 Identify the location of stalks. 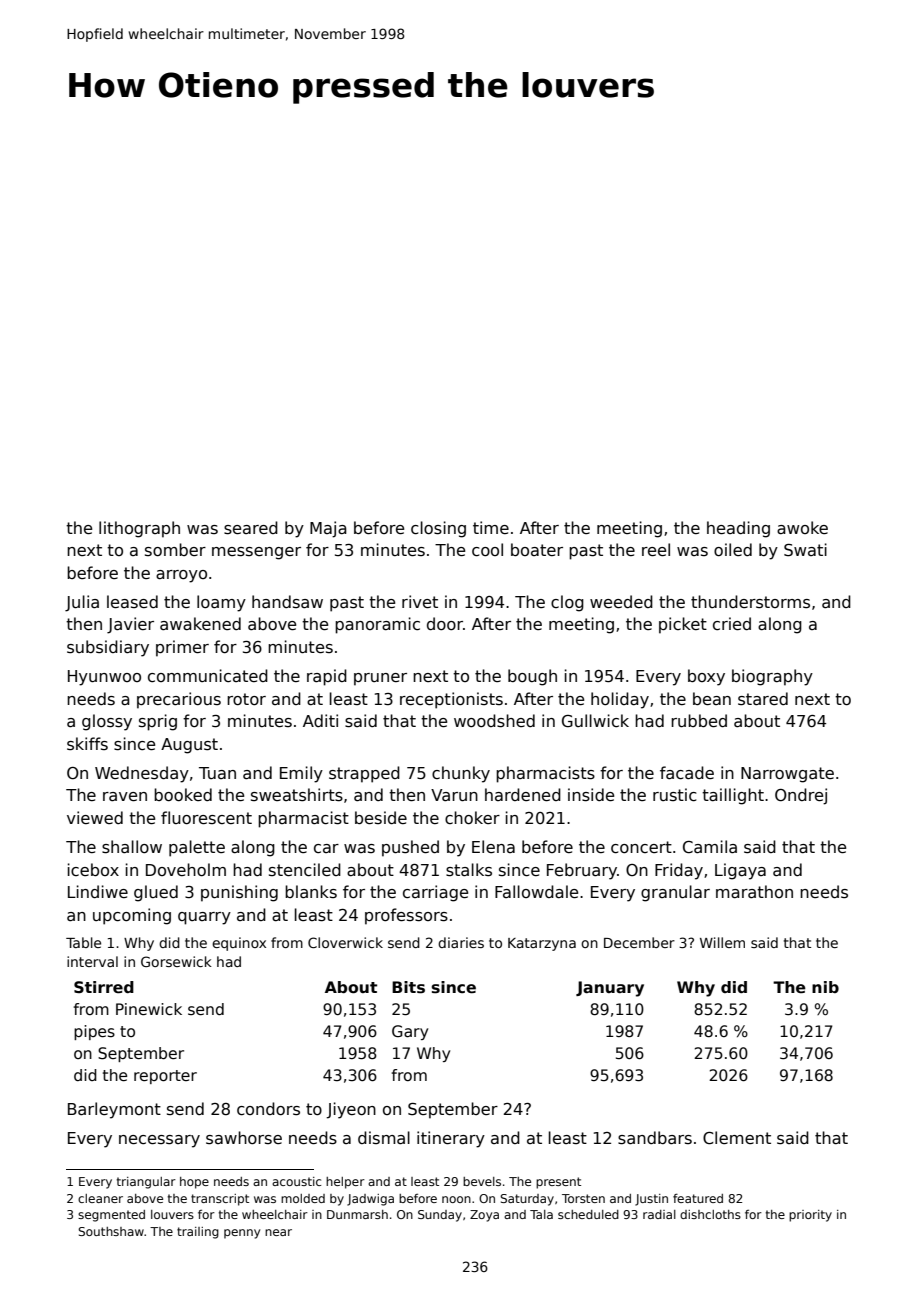
(469, 870).
